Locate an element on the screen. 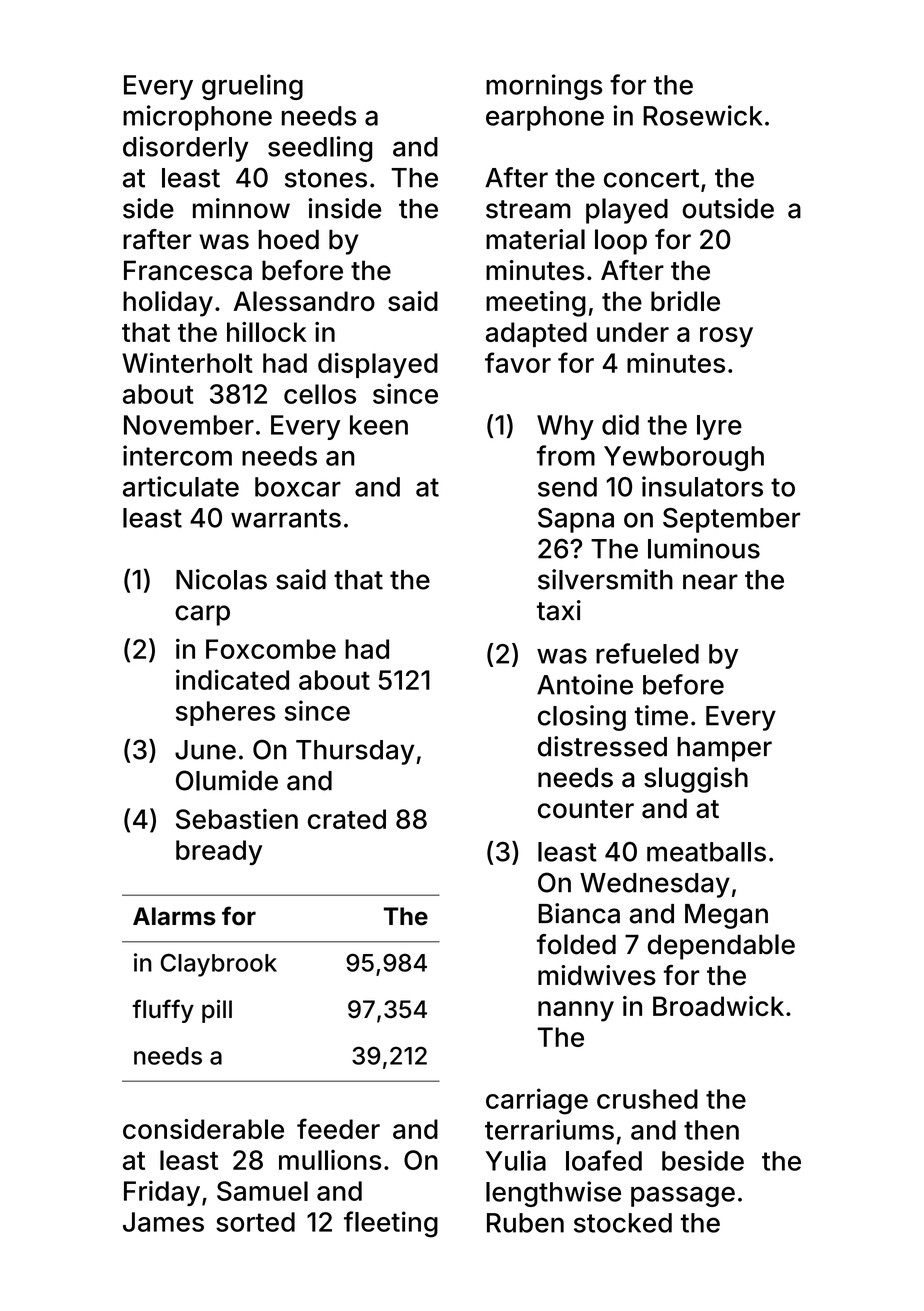  indicated is located at coordinates (232, 679).
